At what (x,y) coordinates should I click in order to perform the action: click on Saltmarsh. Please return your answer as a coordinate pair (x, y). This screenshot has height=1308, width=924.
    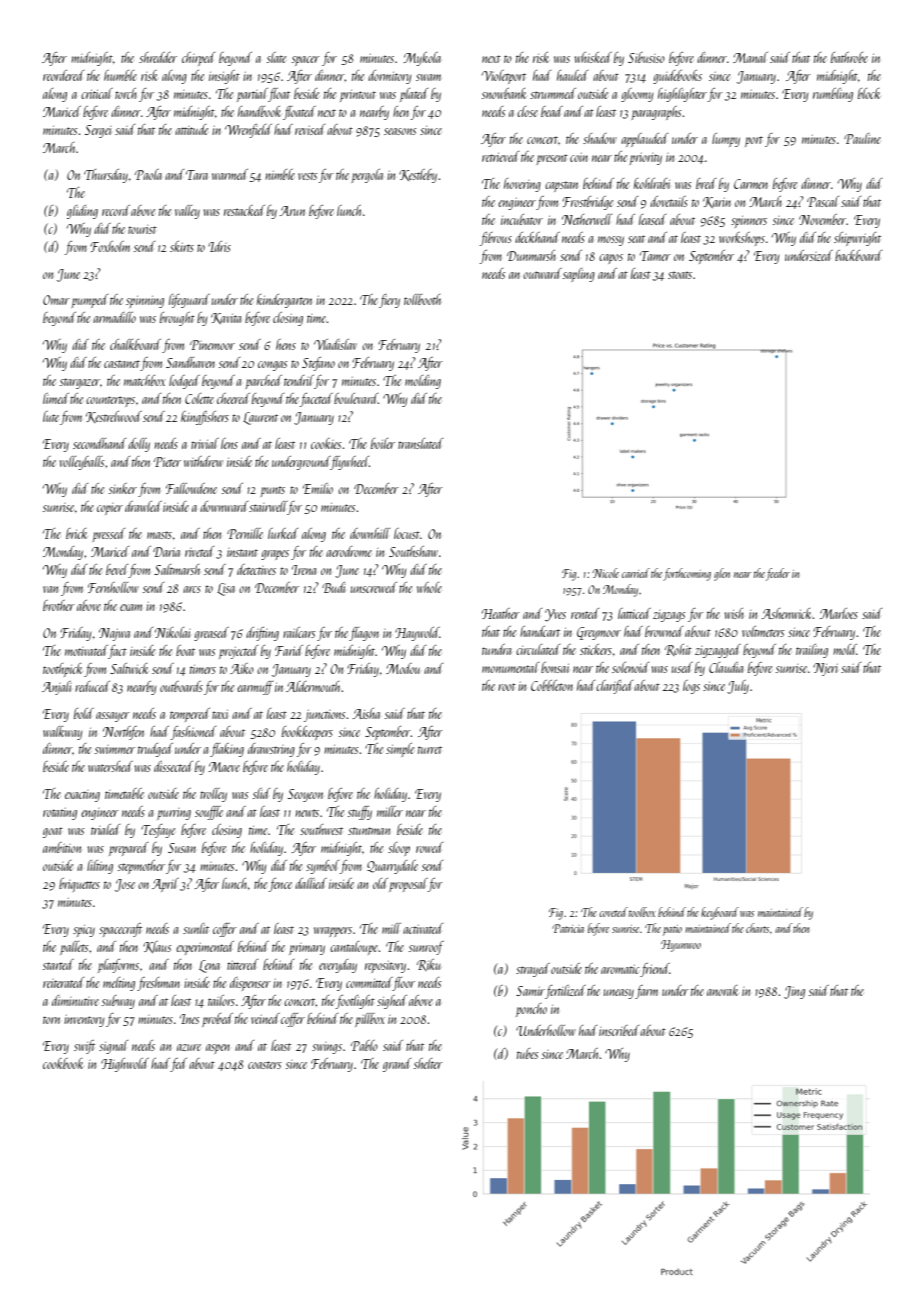
    Looking at the image, I should click on (177, 569).
